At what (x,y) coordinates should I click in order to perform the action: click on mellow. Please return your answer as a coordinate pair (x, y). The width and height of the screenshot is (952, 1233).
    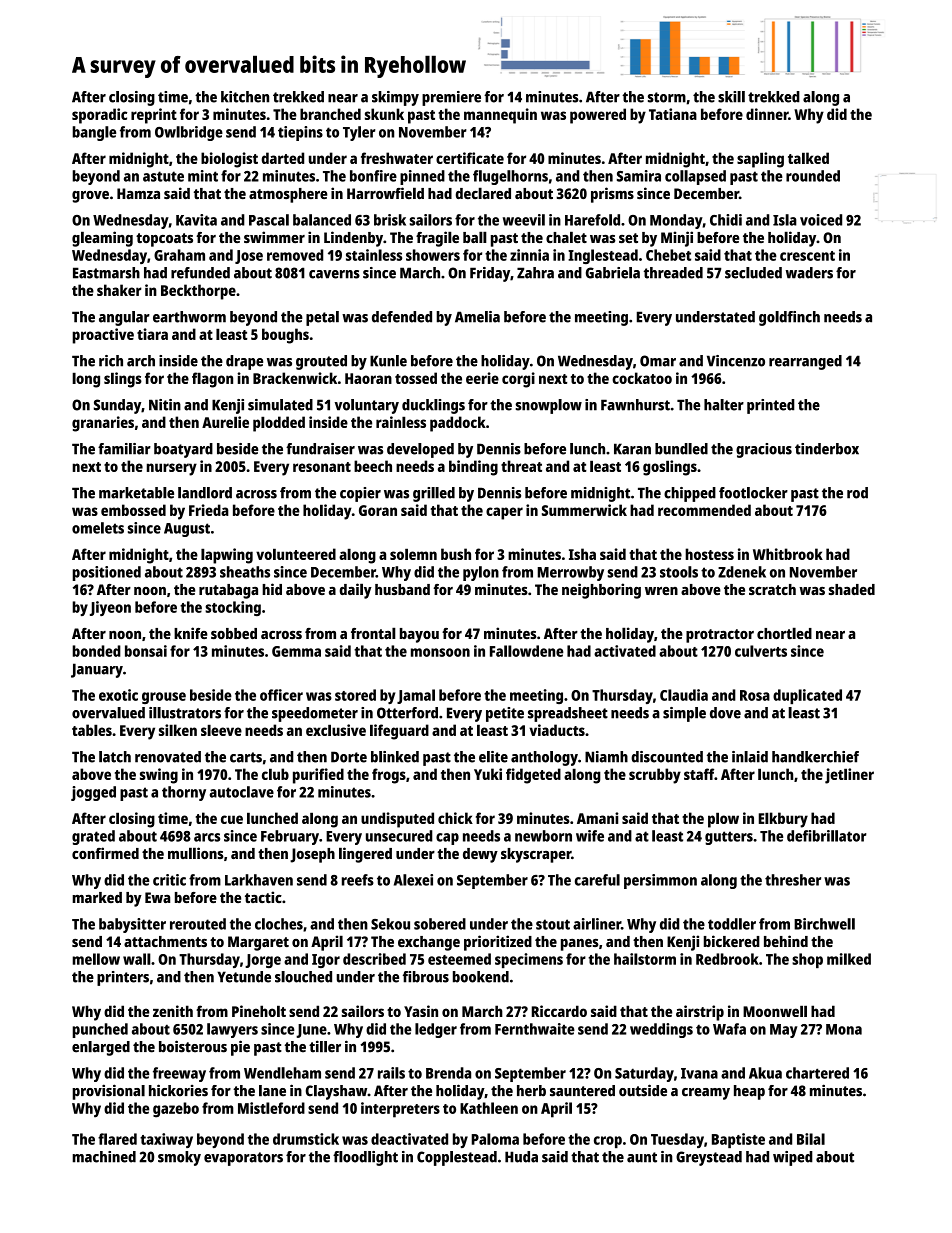
    Looking at the image, I should click on (96, 959).
